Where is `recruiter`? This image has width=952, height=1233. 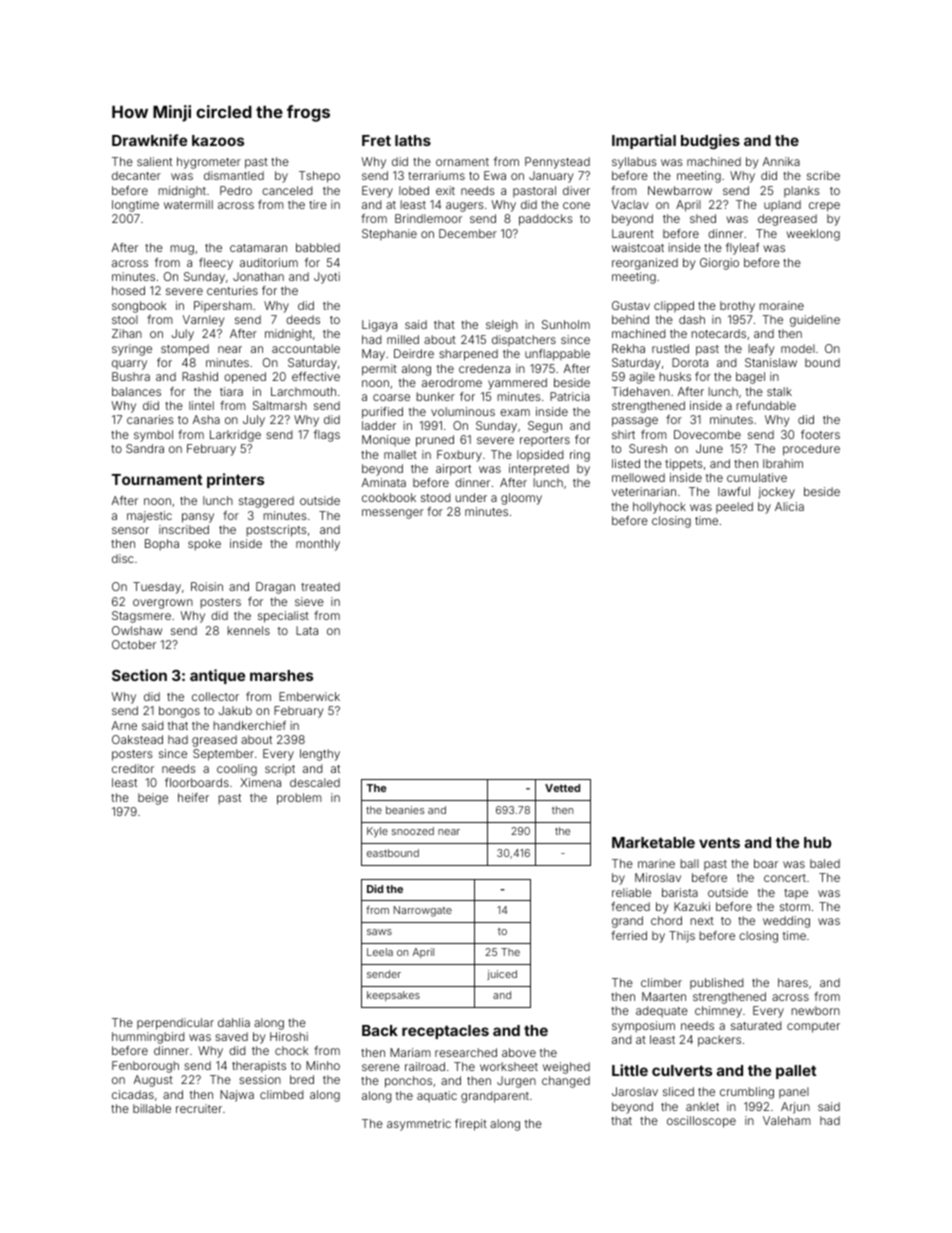 recruiter is located at coordinates (199, 1108).
